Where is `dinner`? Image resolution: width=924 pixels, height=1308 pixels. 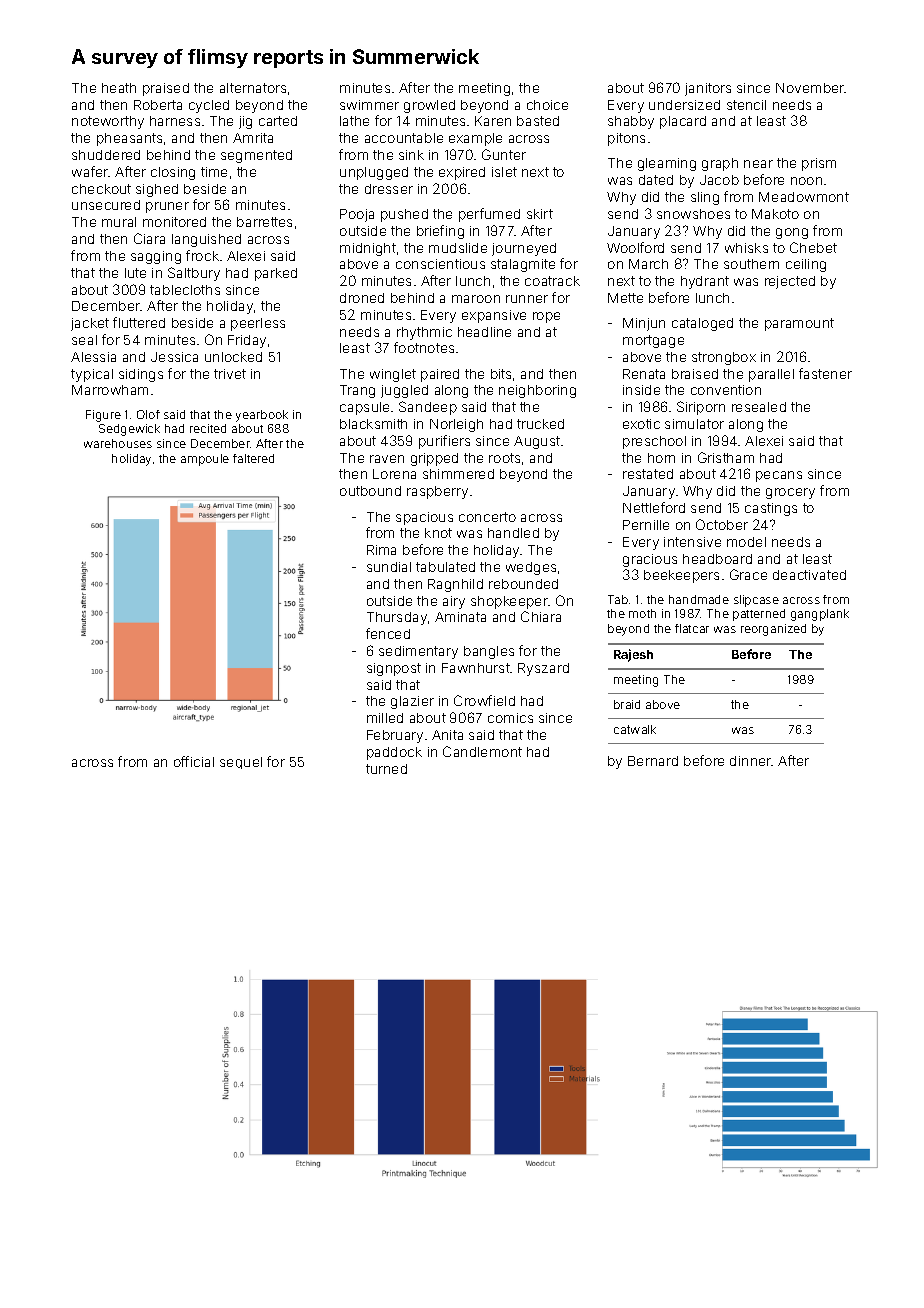
dinner is located at coordinates (751, 761).
